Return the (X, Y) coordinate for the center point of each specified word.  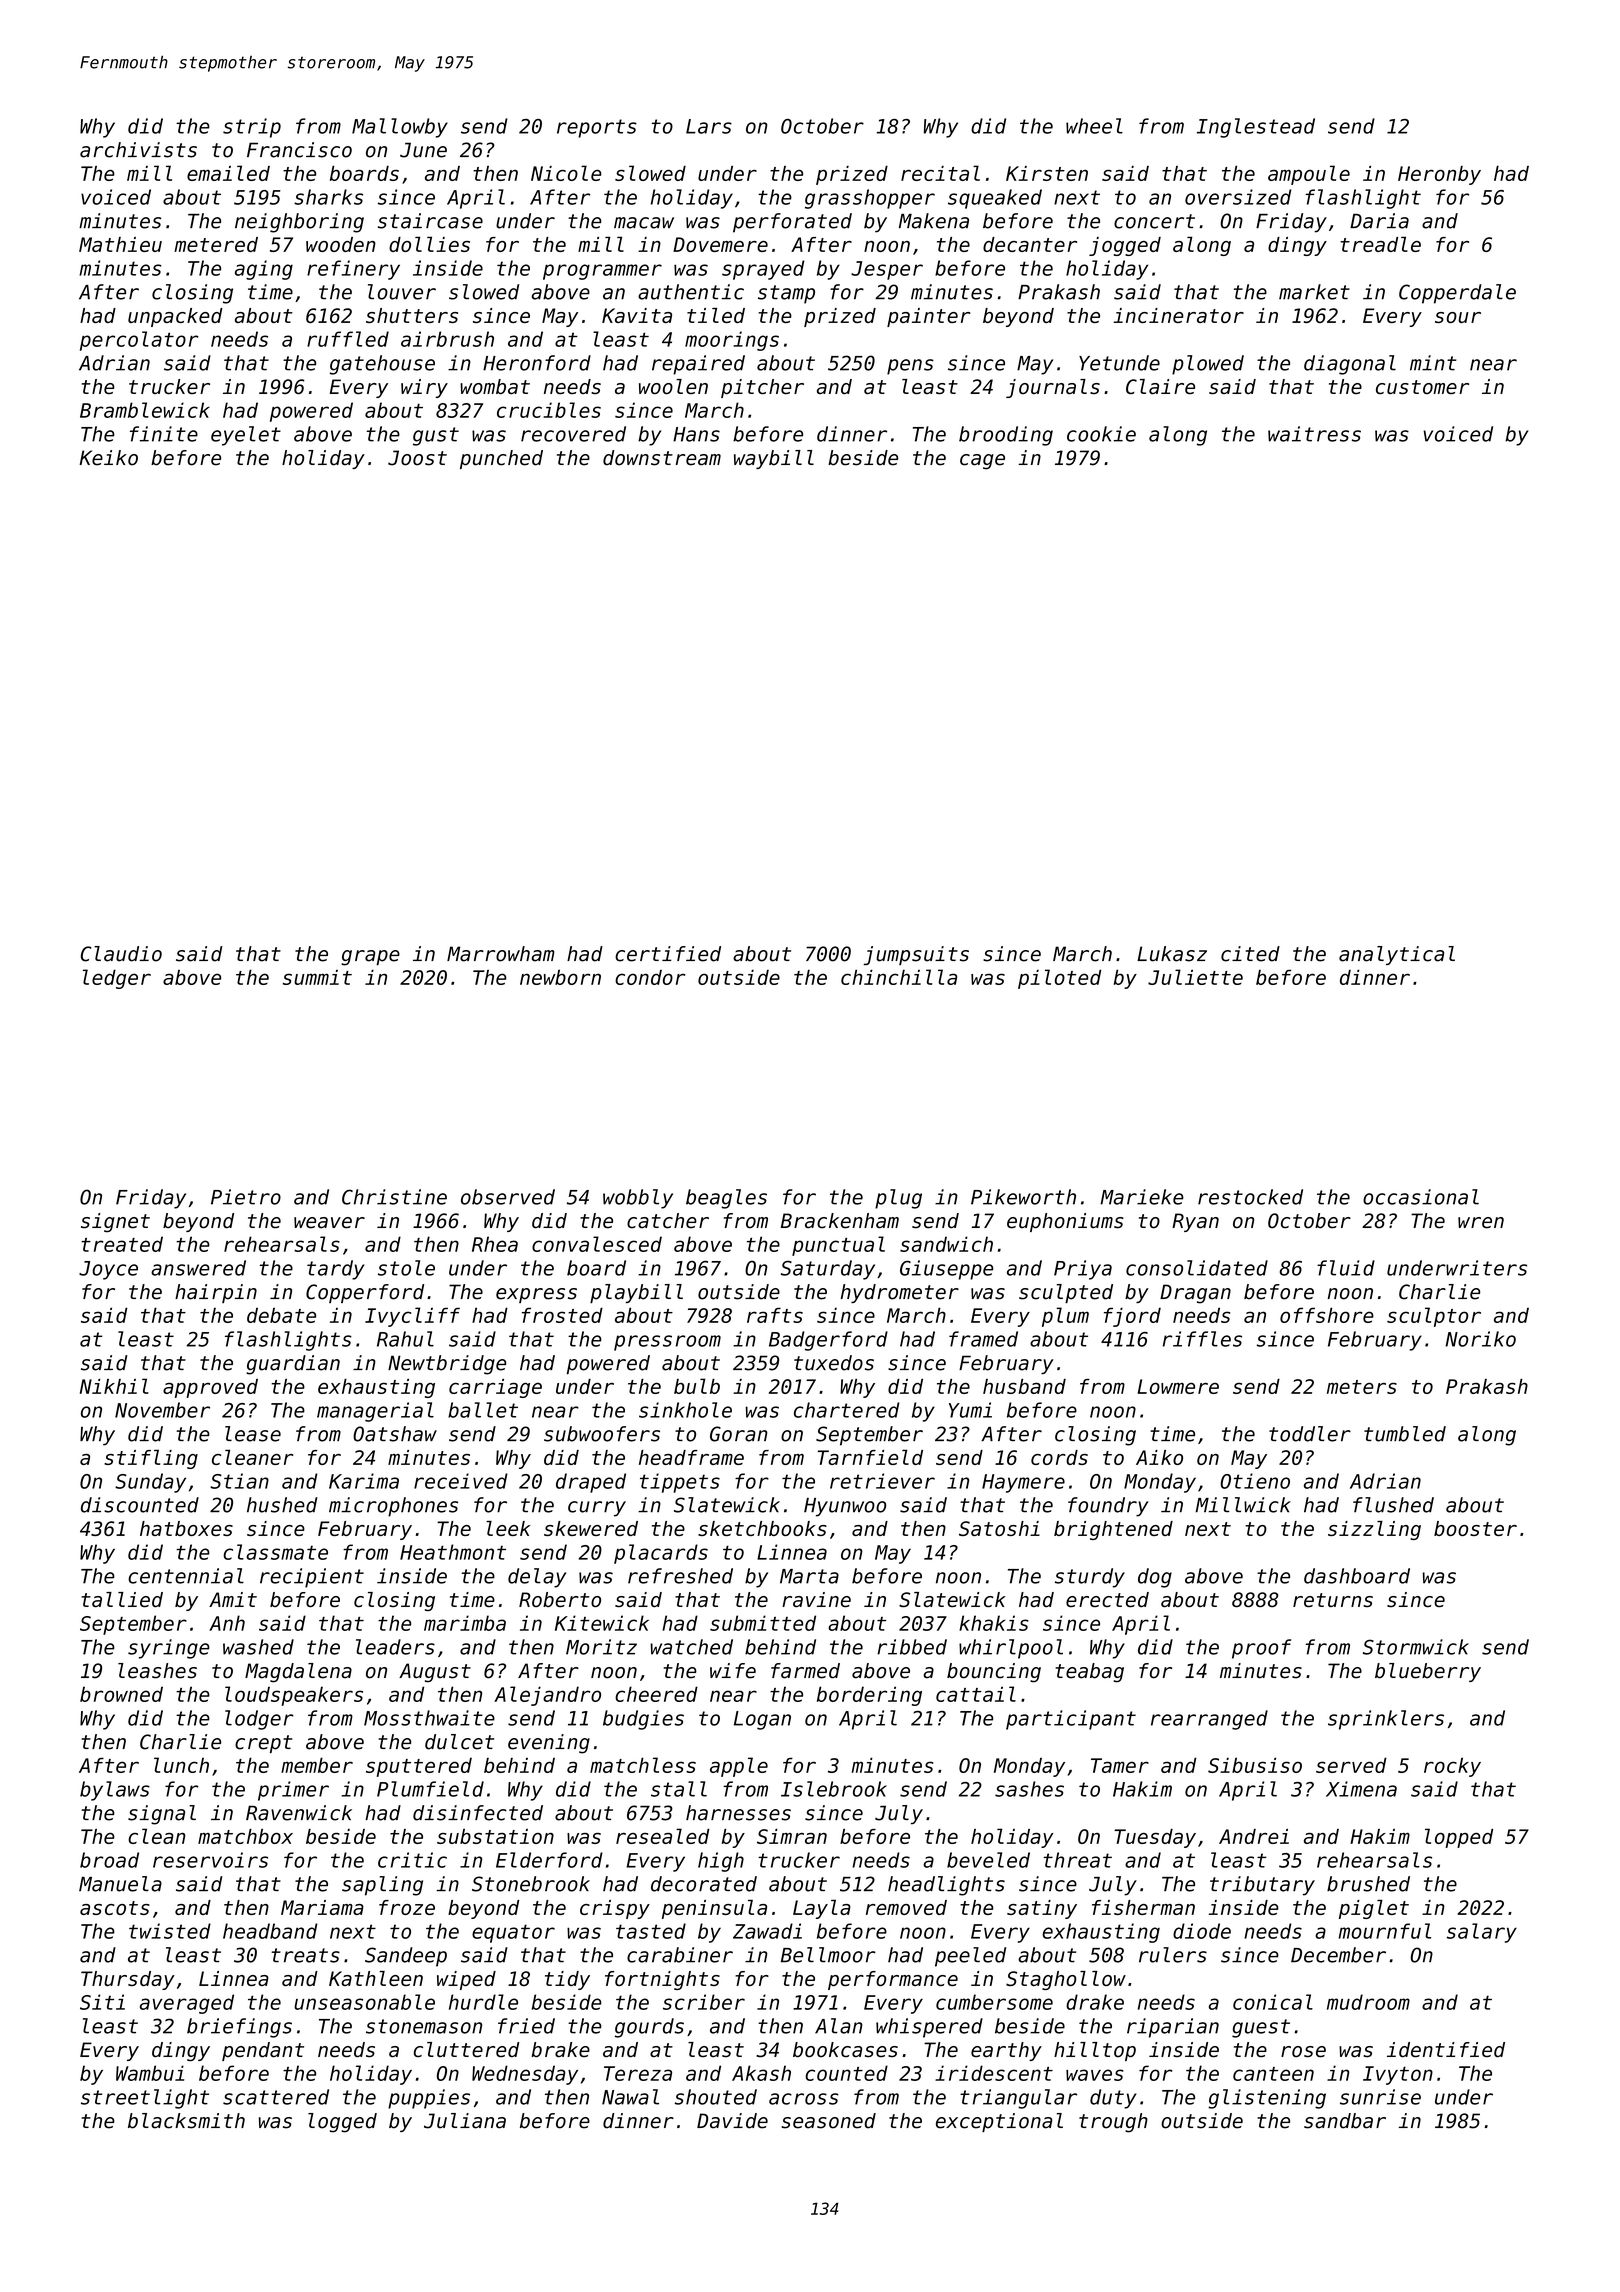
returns (1333, 1600)
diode (1202, 1931)
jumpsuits (916, 955)
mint (1433, 363)
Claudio (121, 954)
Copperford (365, 1293)
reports (597, 128)
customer (1422, 387)
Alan (839, 2026)
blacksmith (186, 2121)
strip (252, 128)
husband (1024, 1386)
